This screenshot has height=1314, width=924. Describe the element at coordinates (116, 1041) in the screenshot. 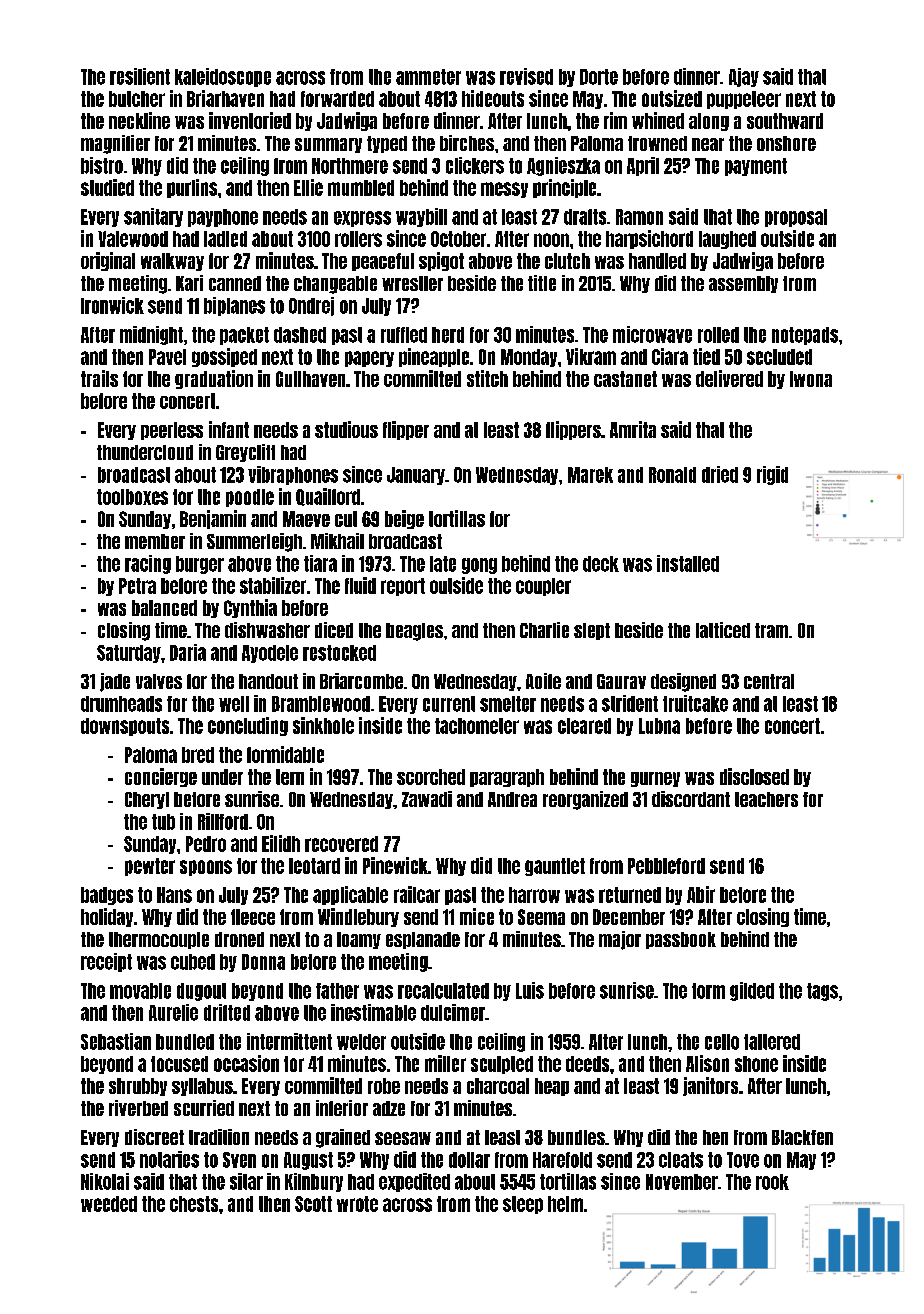

I see `Sebastian` at that location.
